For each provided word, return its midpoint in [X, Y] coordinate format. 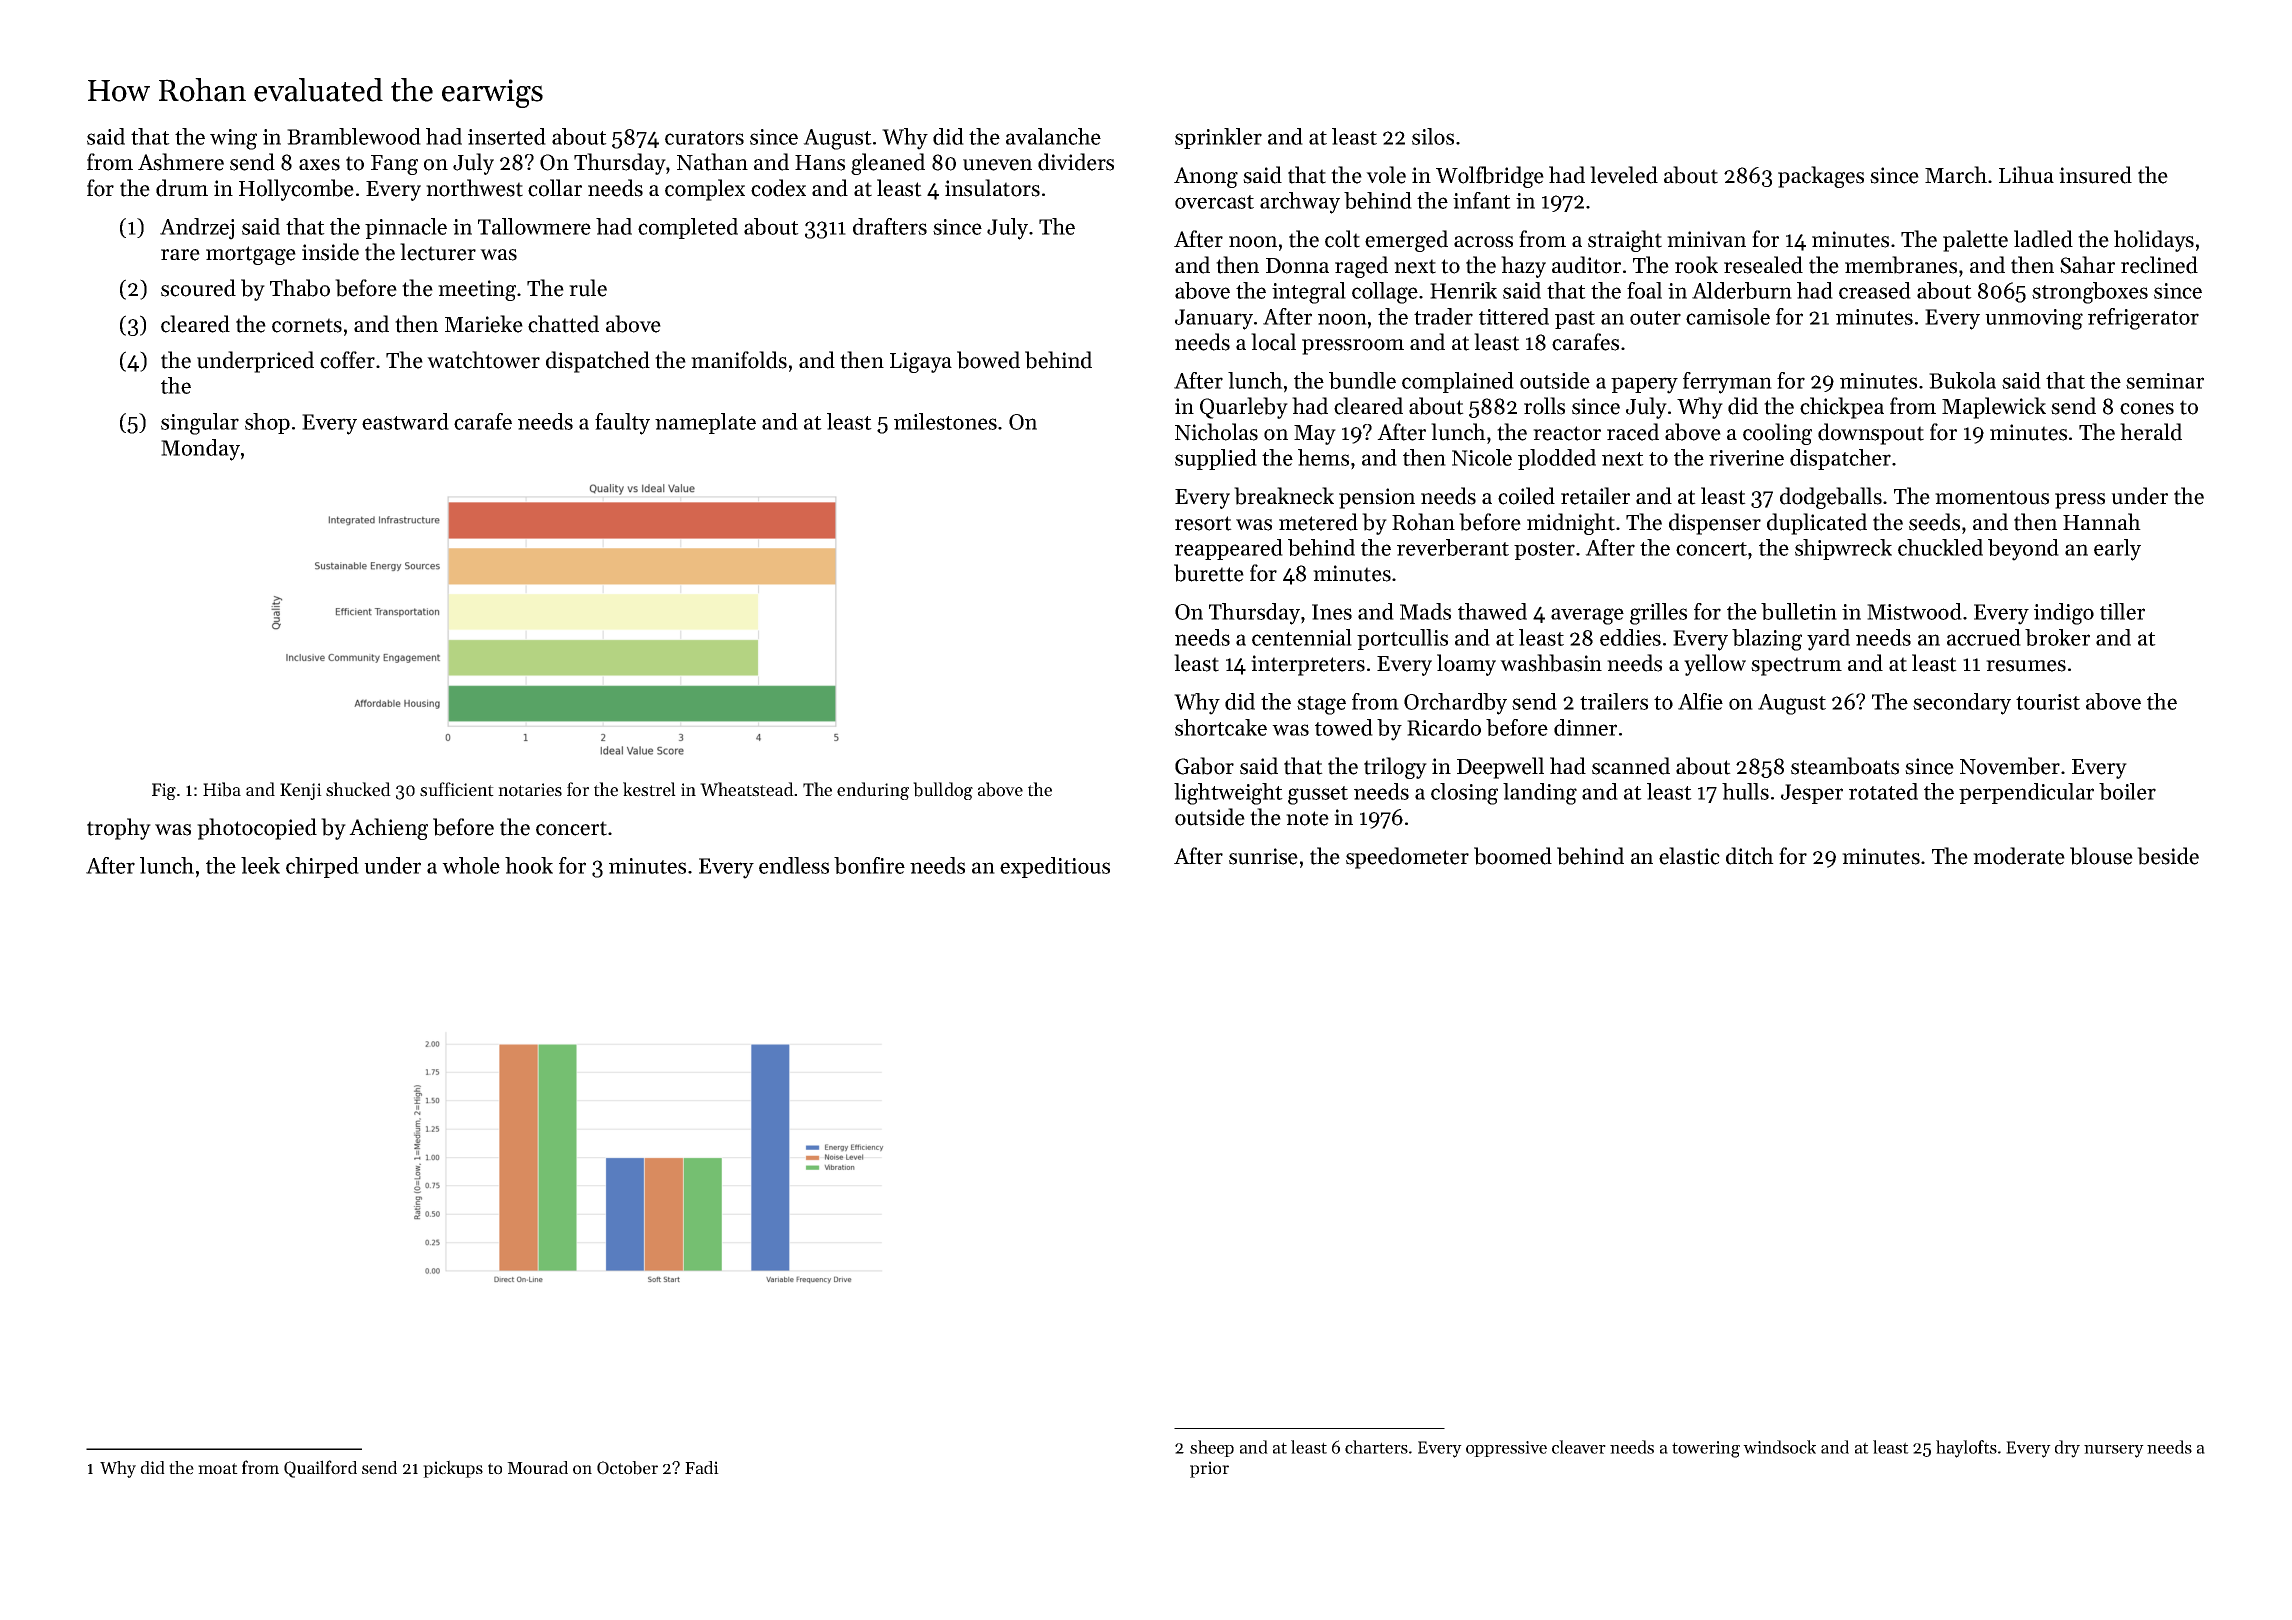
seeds [1934, 522]
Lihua [2026, 175]
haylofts [1966, 1449]
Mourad [537, 1468]
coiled [1526, 496]
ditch [1750, 856]
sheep [1212, 1448]
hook [529, 865]
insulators [992, 188]
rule [588, 288]
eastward [405, 421]
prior [1209, 1469]
